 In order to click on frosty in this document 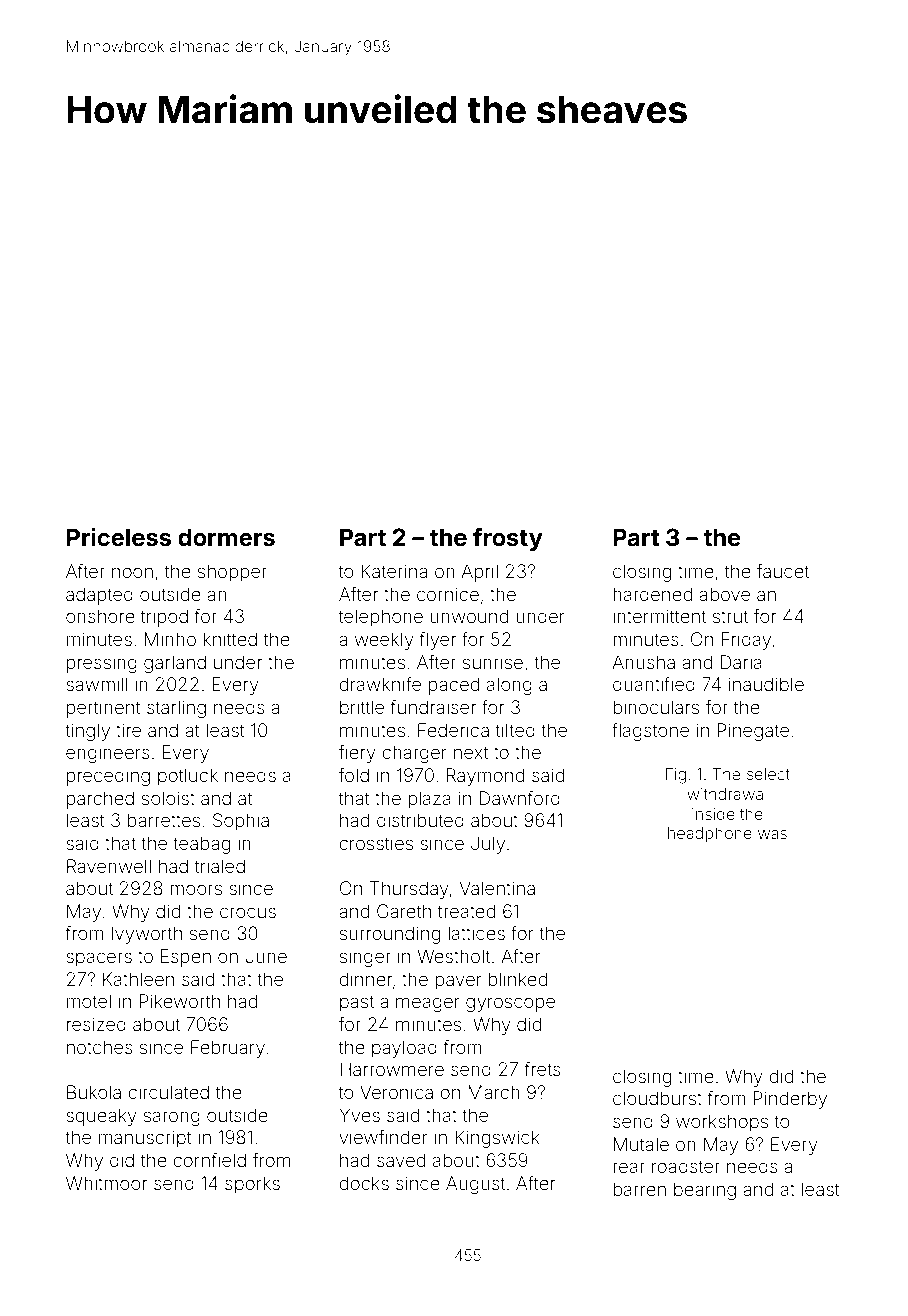, I will do `click(508, 539)`.
